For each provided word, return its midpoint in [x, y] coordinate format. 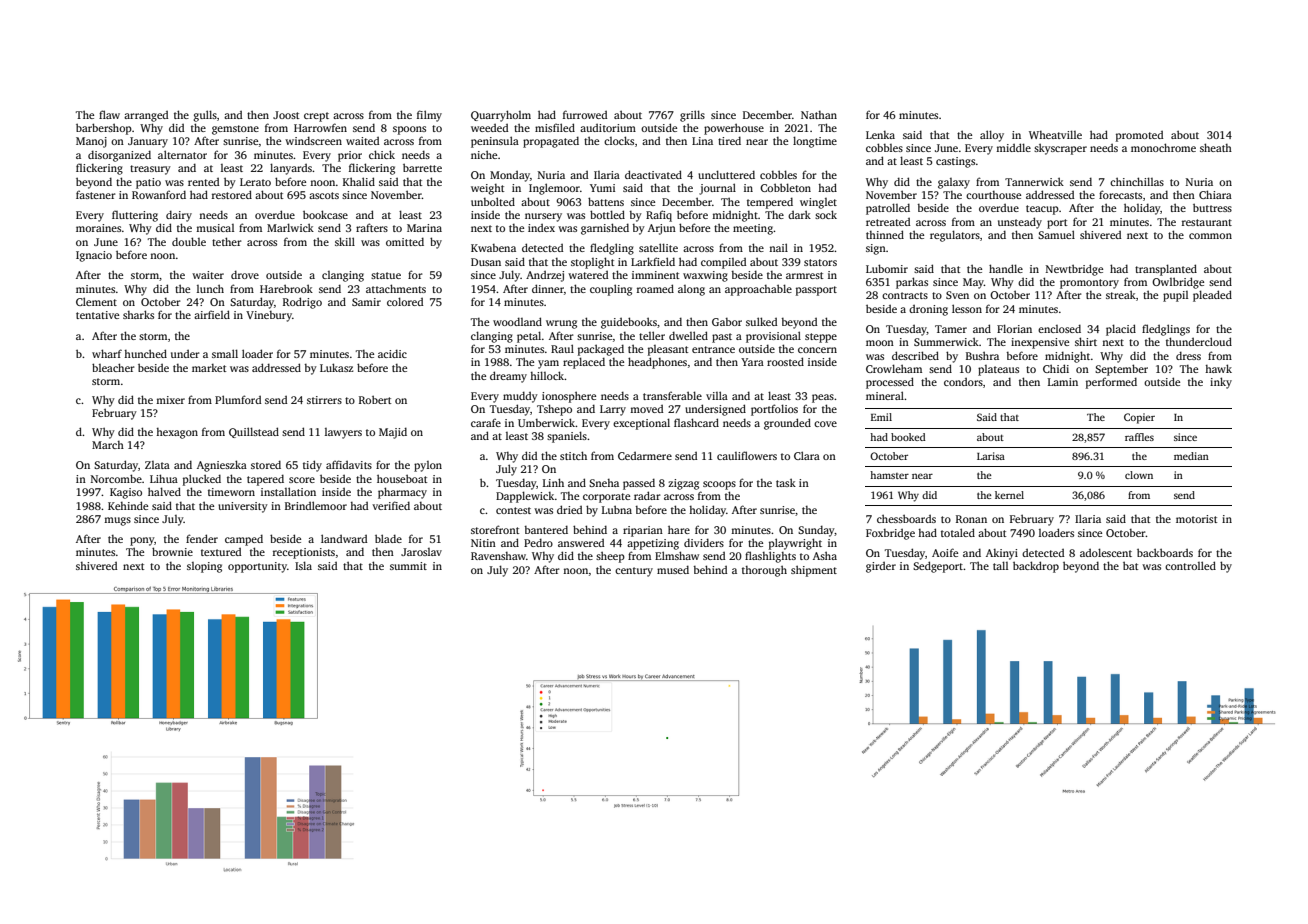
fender [202, 538]
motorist [1196, 519]
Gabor [727, 322]
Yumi [602, 188]
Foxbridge [890, 534]
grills [692, 116]
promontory [1089, 284]
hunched [145, 353]
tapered [265, 480]
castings [955, 162]
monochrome [1163, 147]
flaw [109, 114]
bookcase [325, 214]
